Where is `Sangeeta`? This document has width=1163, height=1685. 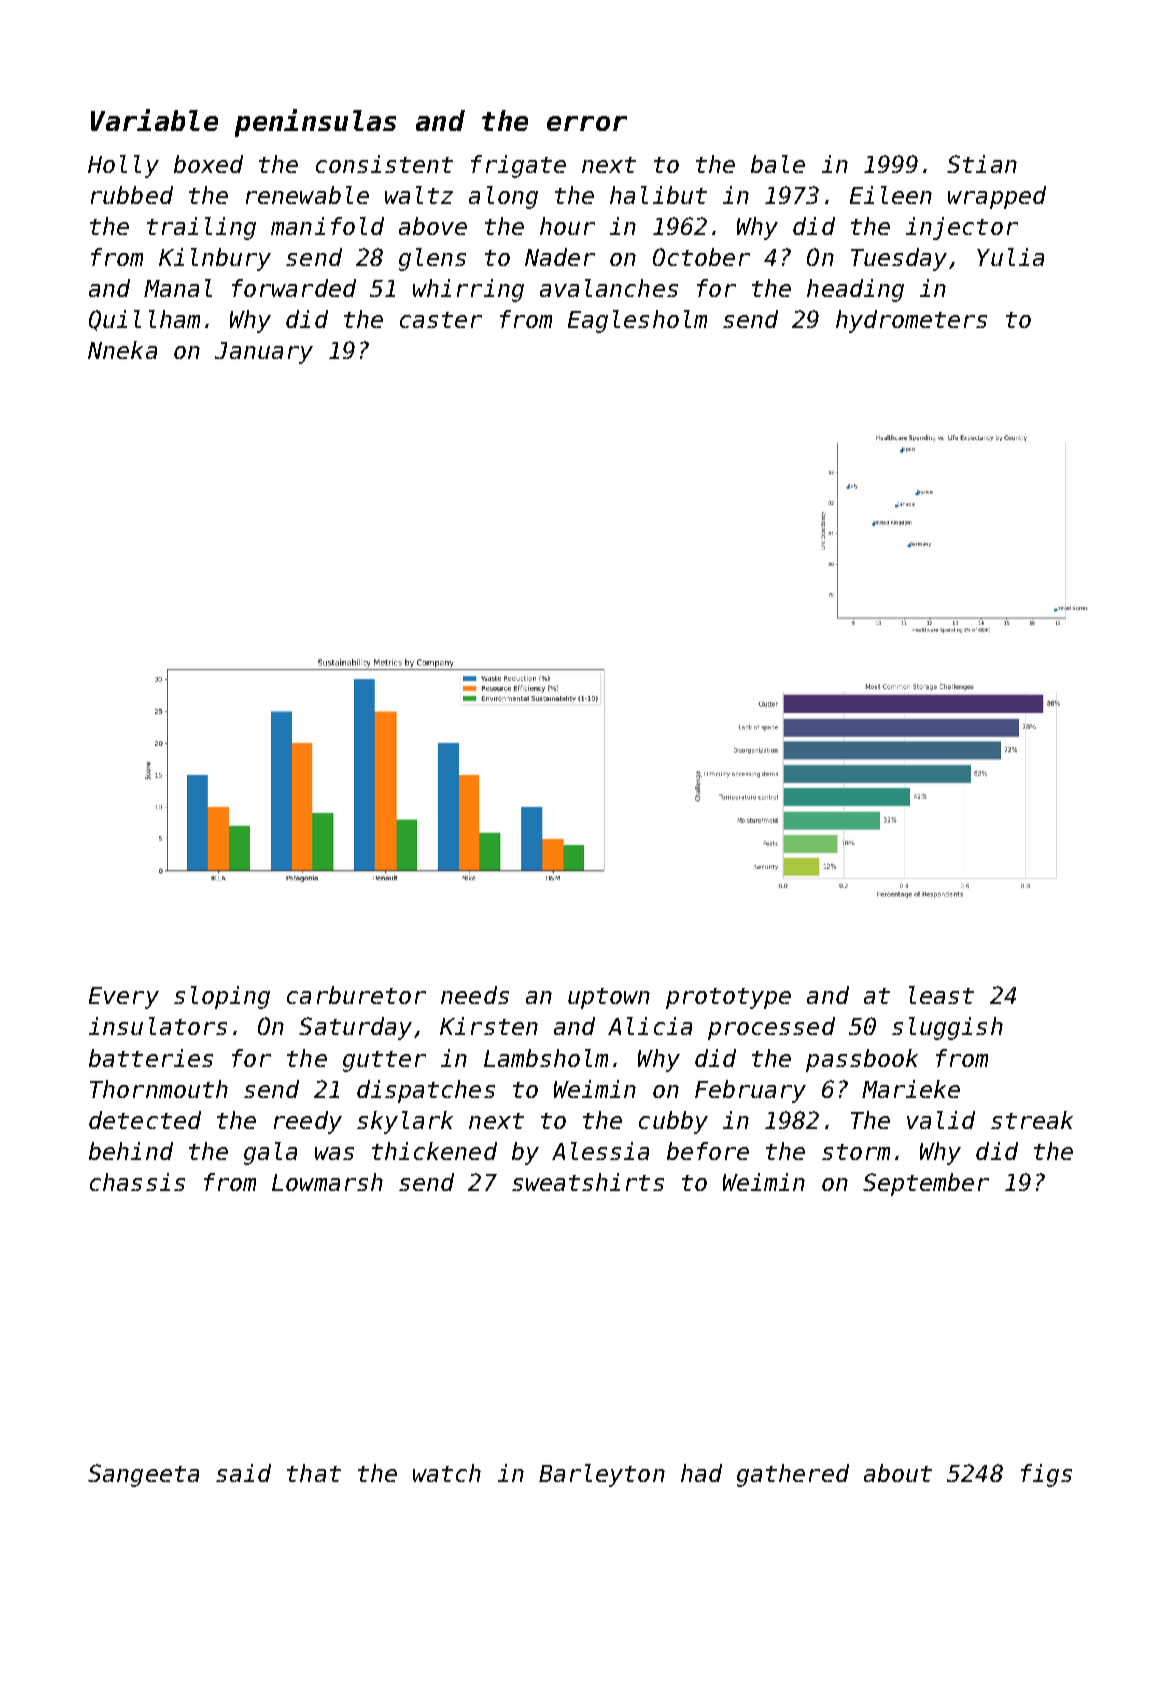
Sangeeta is located at coordinates (143, 1475).
